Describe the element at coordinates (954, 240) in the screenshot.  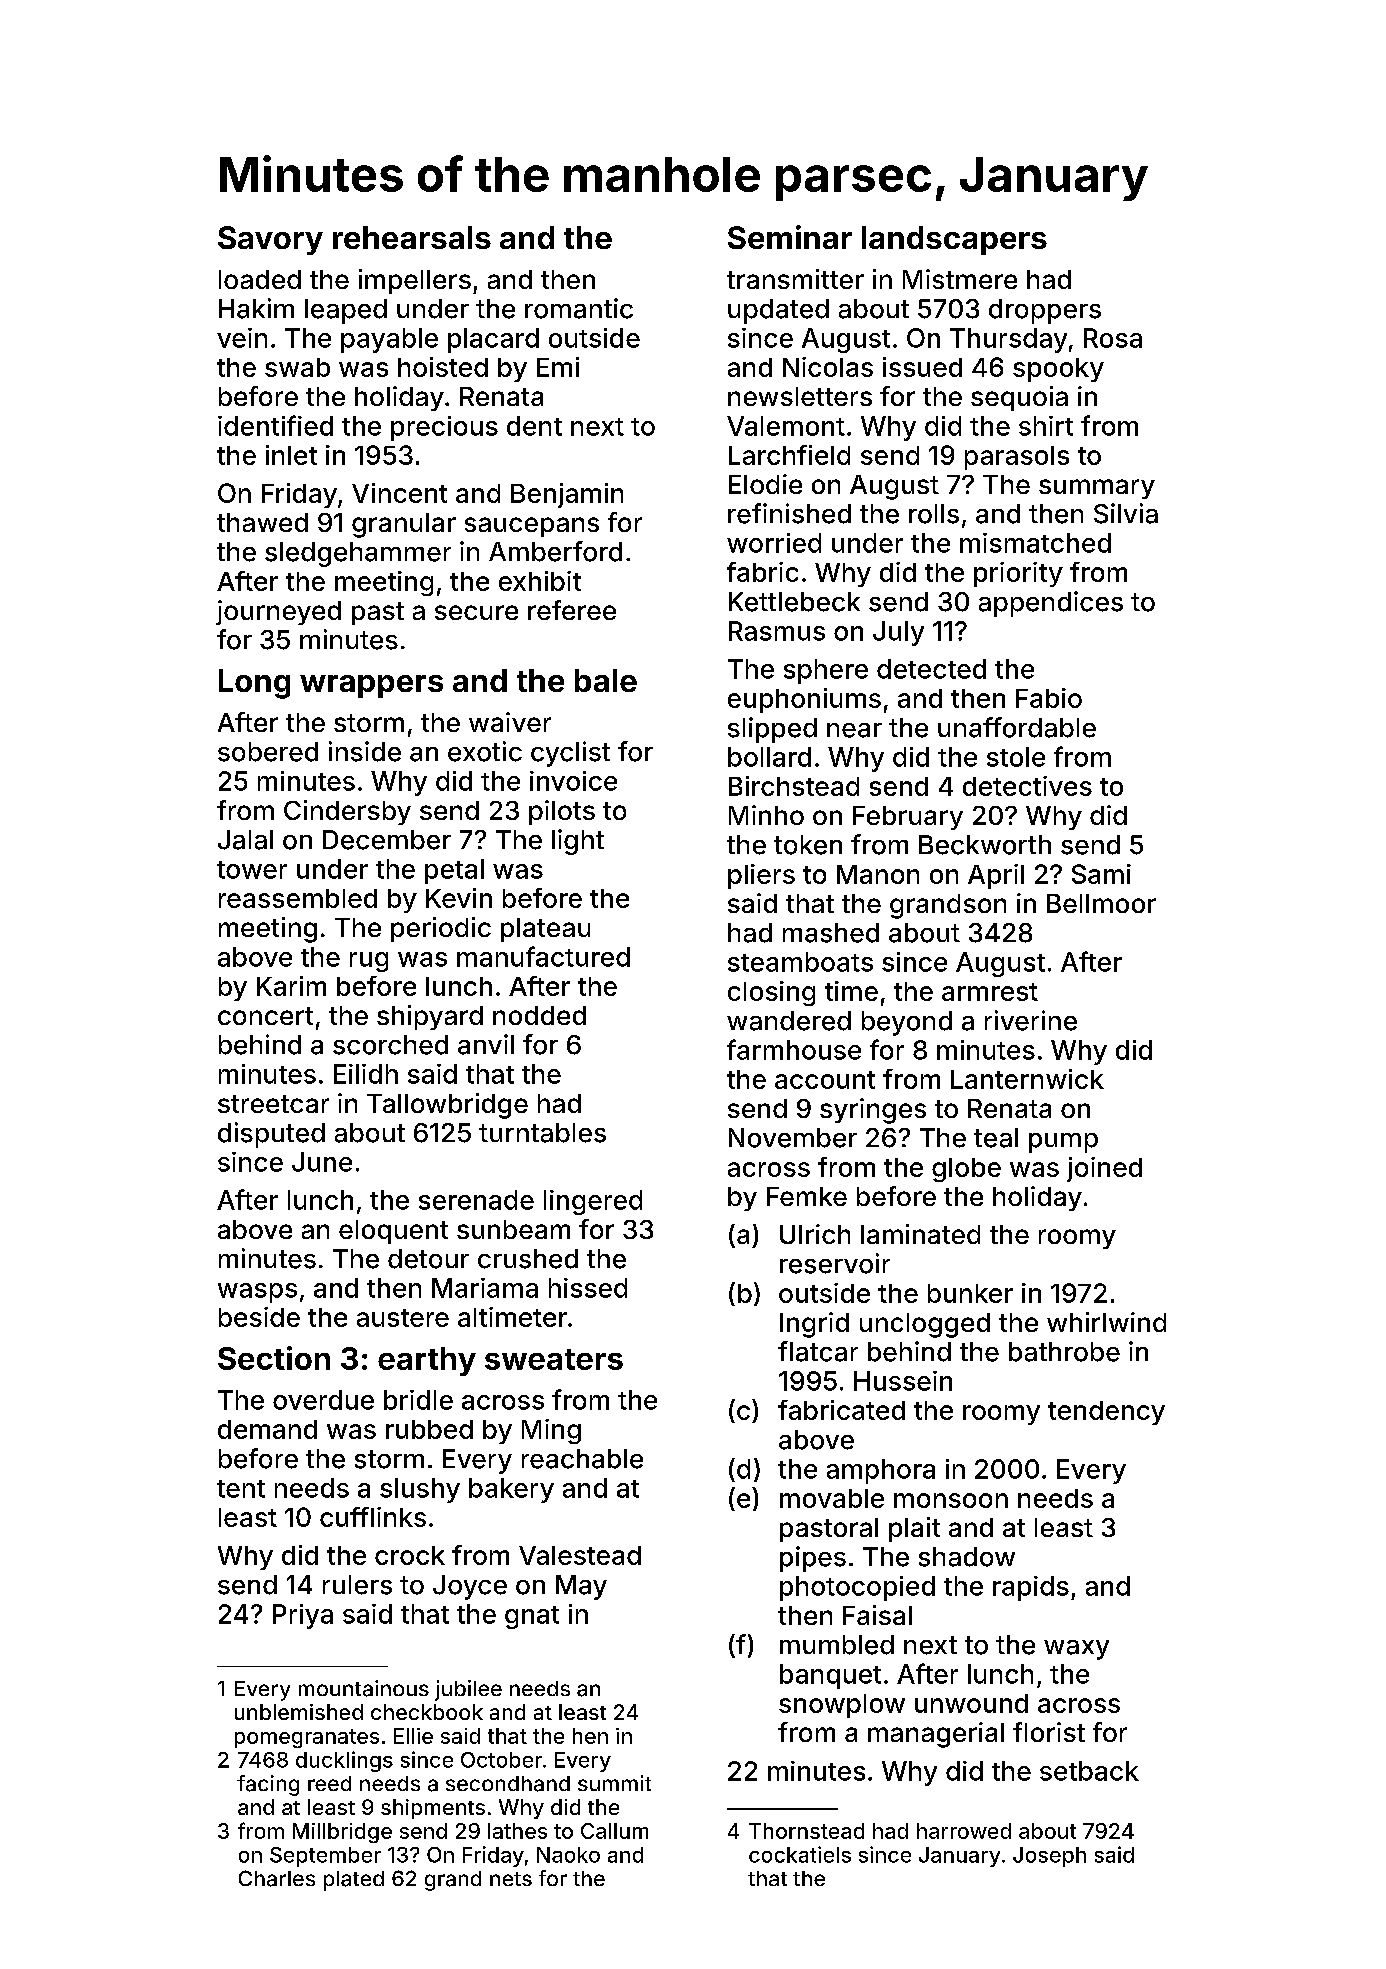
I see `landscapers` at that location.
